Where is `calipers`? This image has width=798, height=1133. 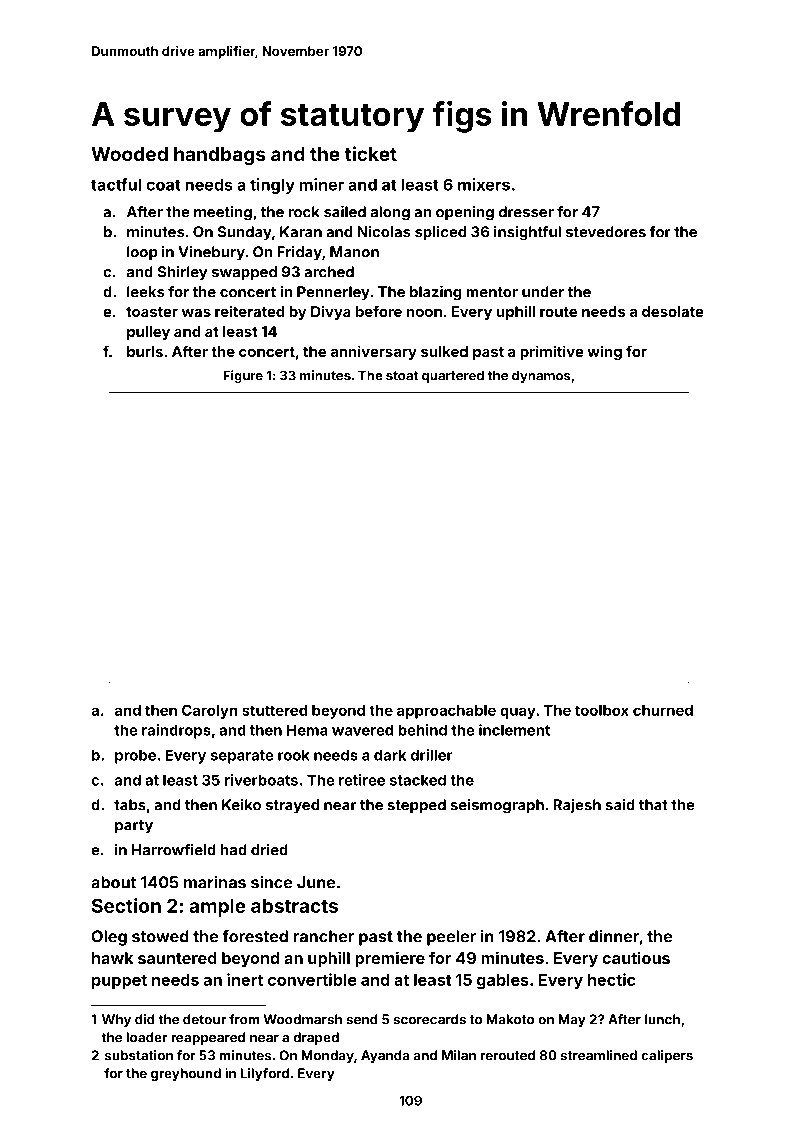
calipers is located at coordinates (667, 1056).
